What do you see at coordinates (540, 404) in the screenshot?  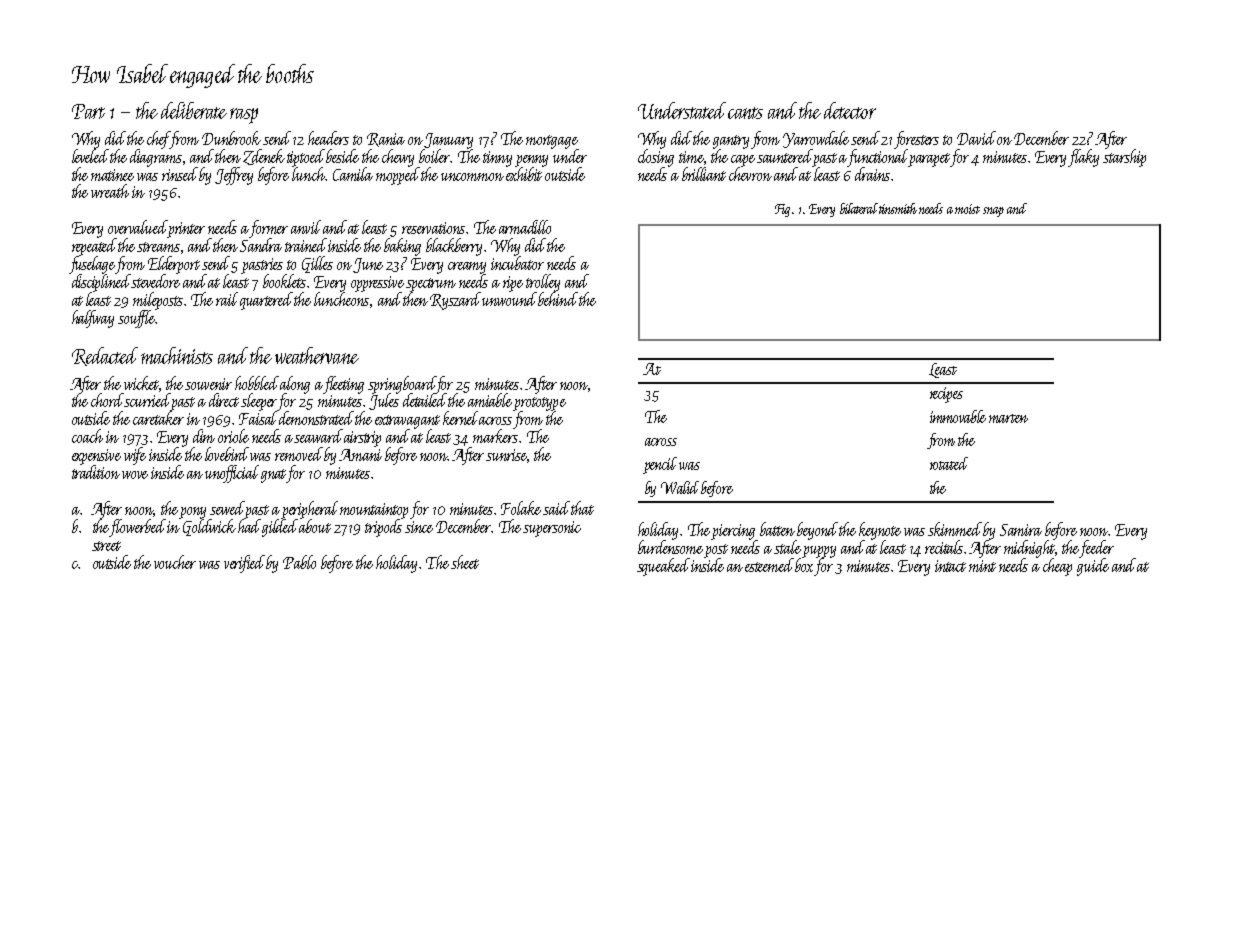 I see `prototype` at bounding box center [540, 404].
